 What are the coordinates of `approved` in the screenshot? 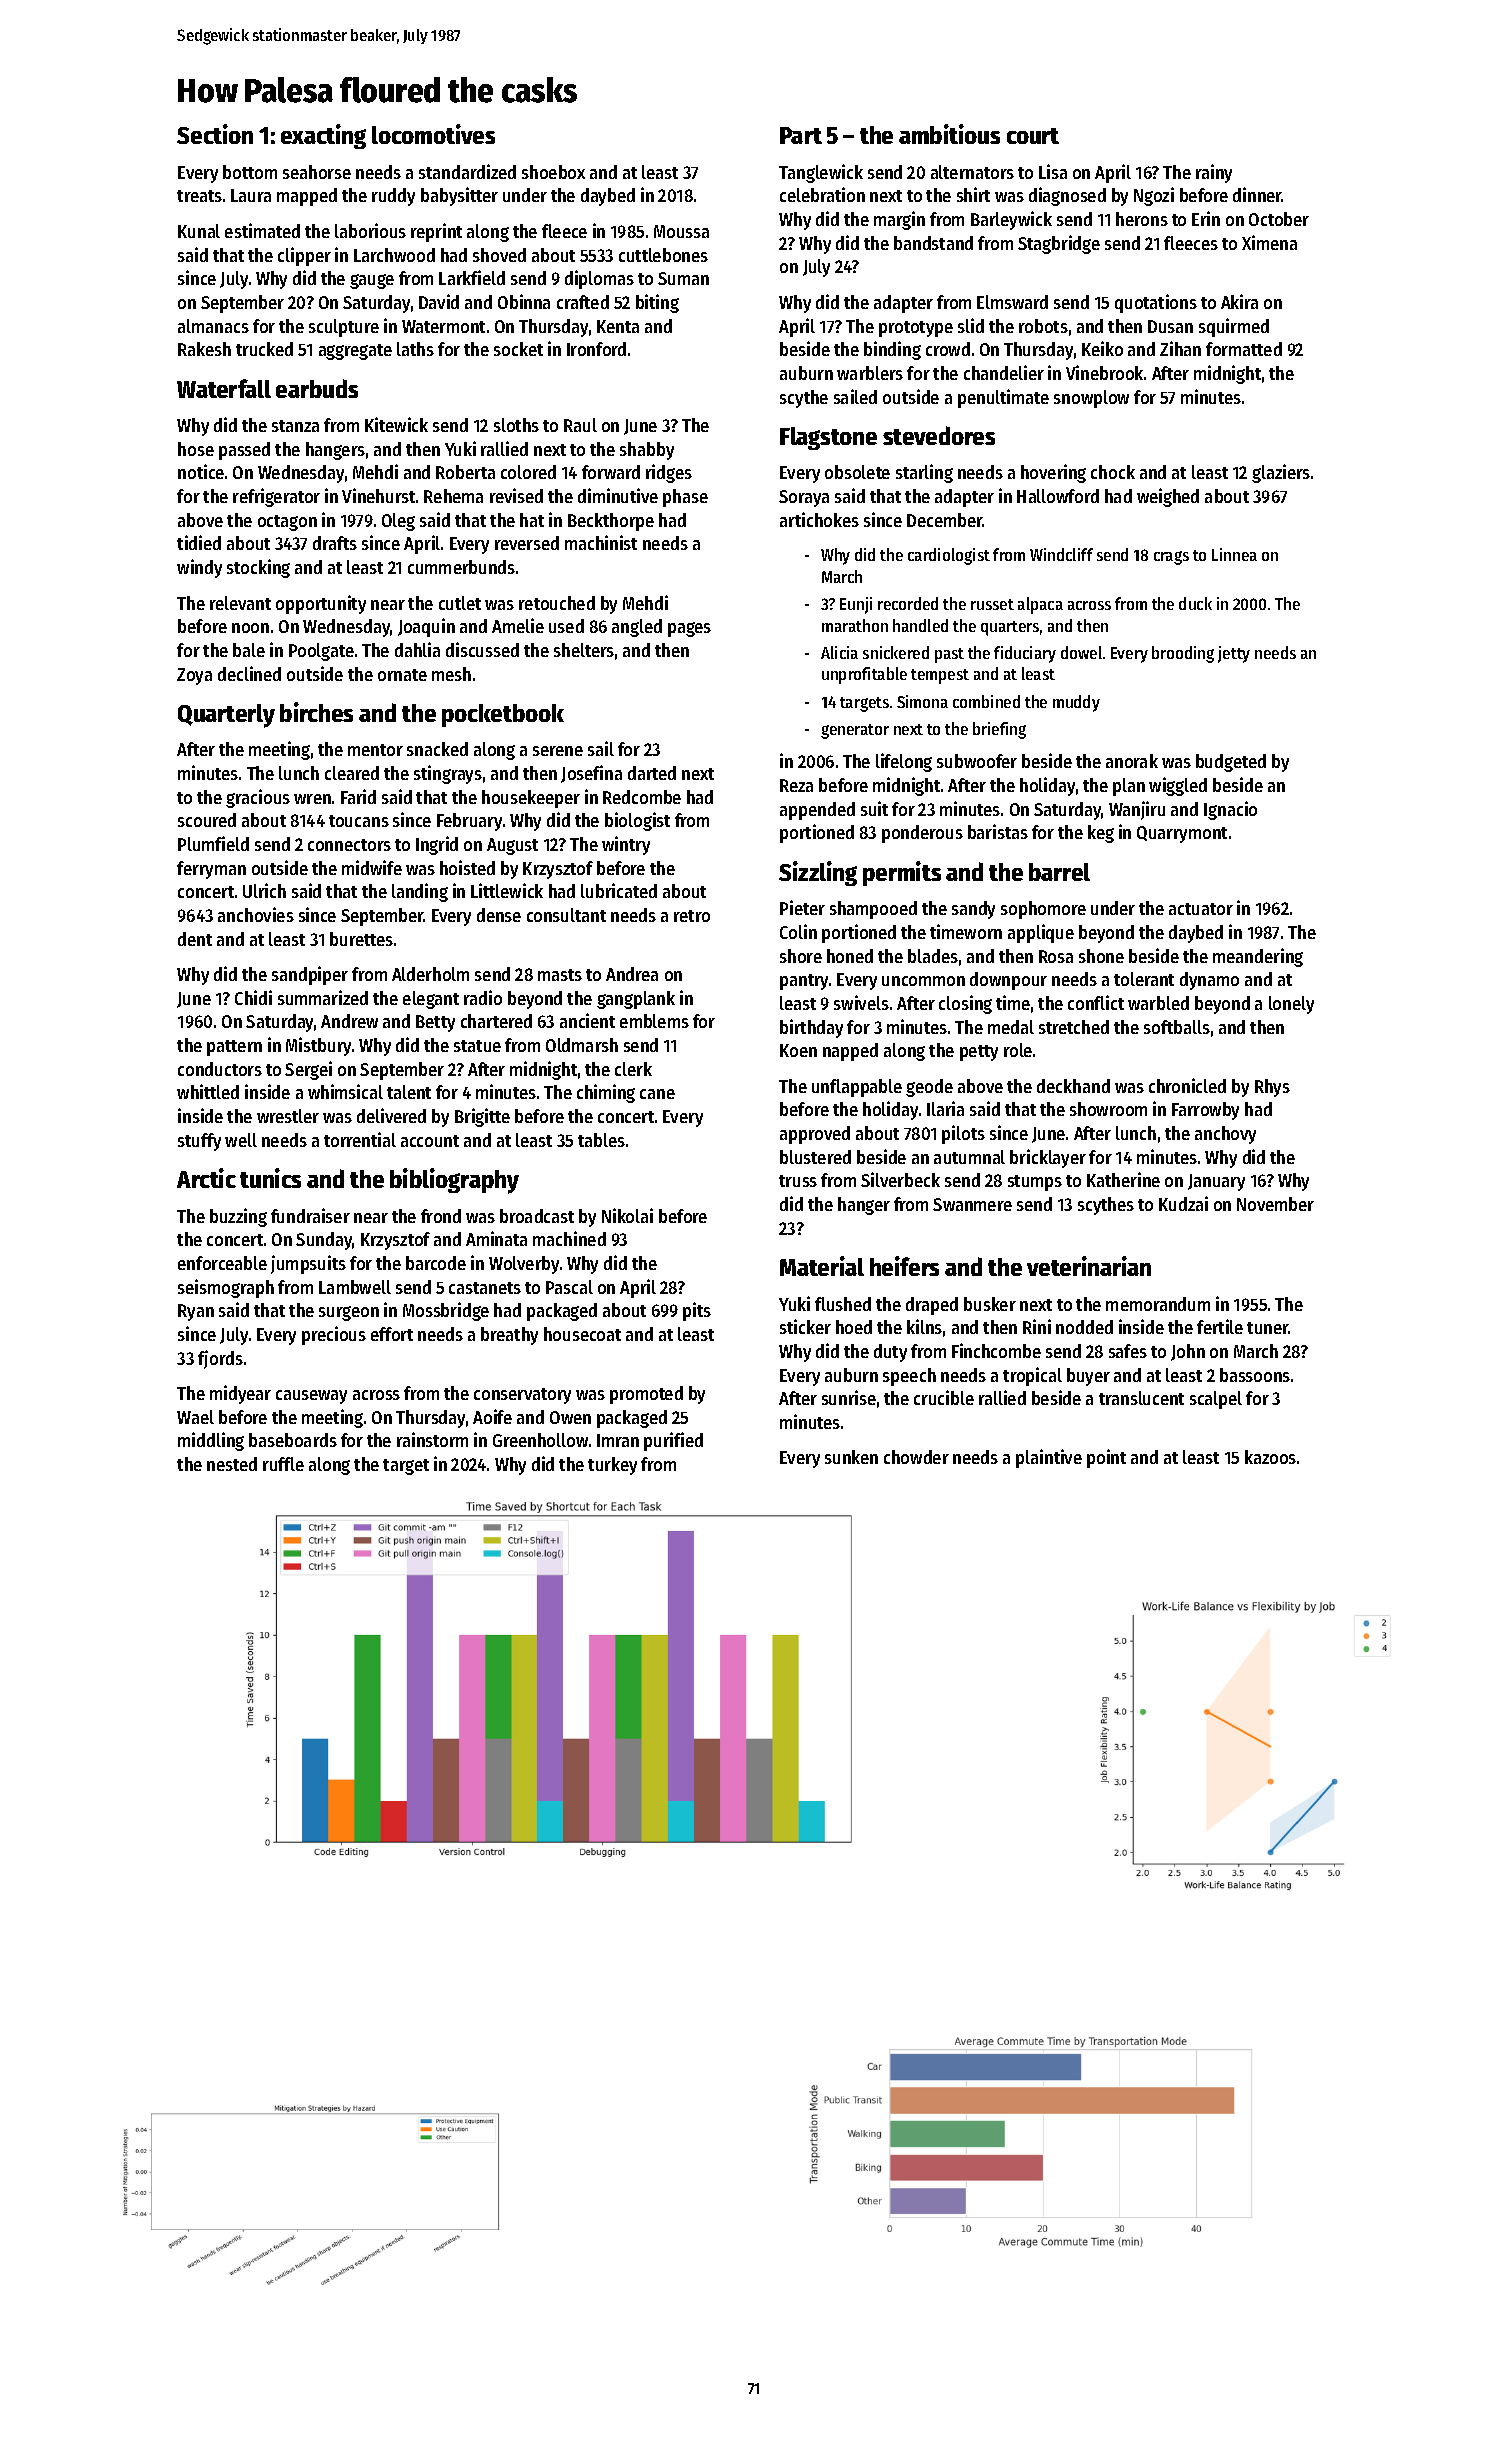 It's located at (815, 1135).
